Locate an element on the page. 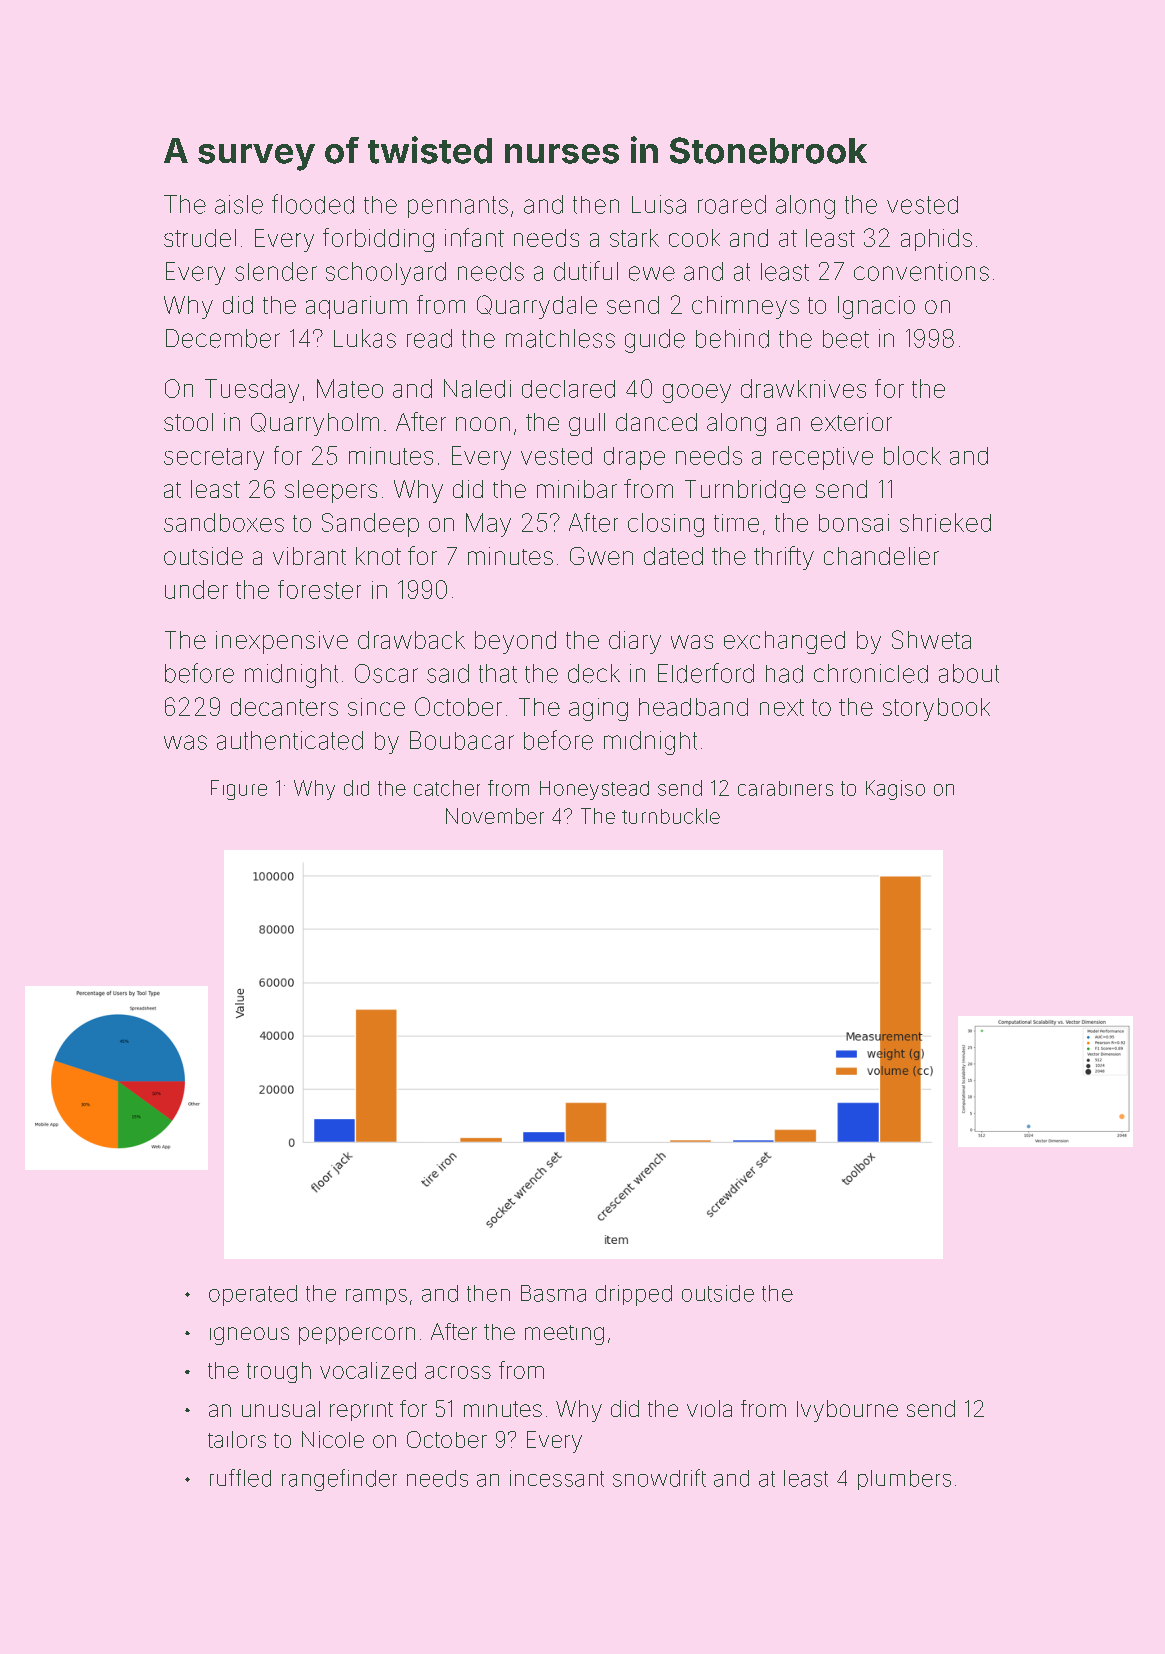  about is located at coordinates (969, 673).
